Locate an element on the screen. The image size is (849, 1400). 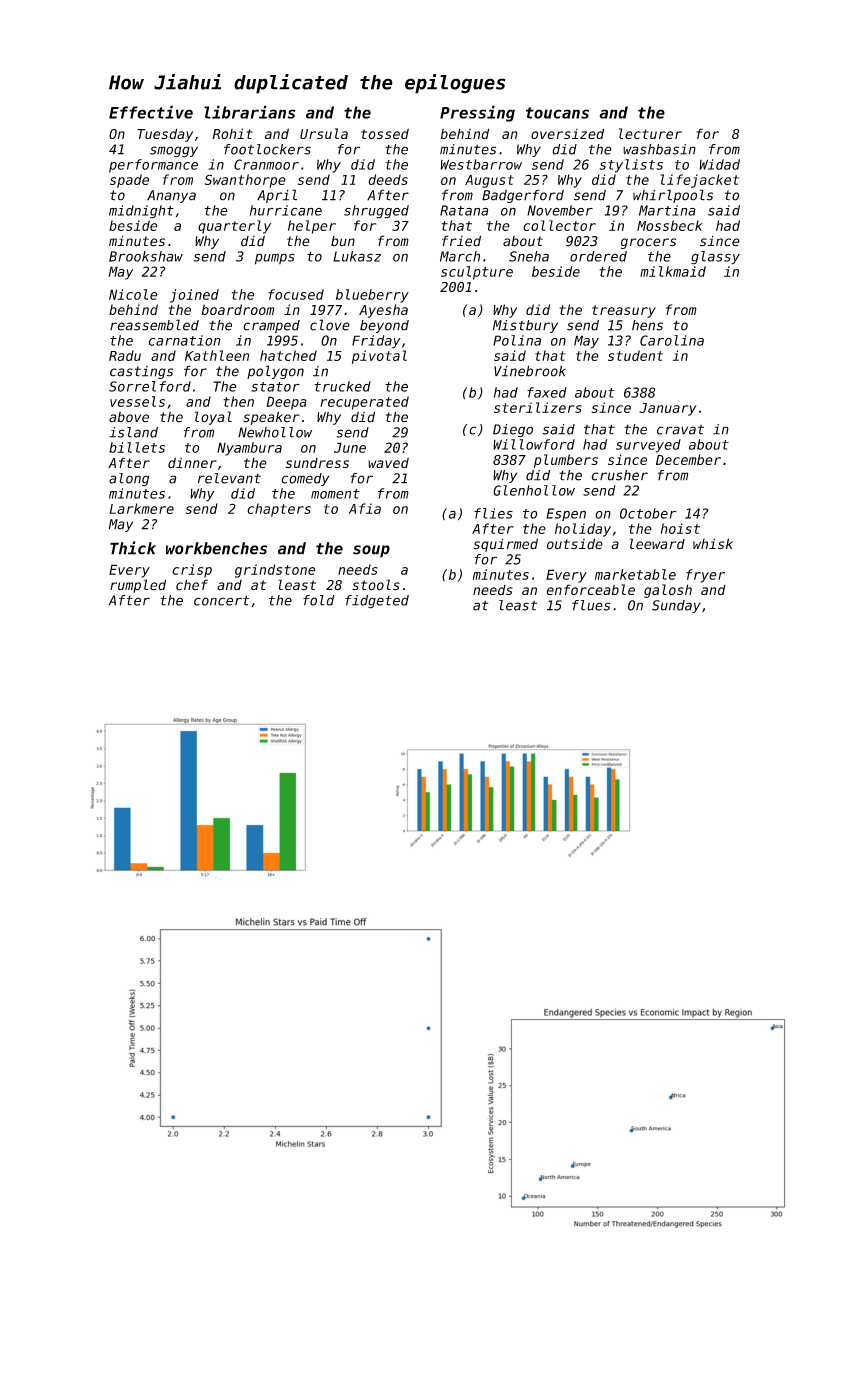
Pressing is located at coordinates (477, 113).
